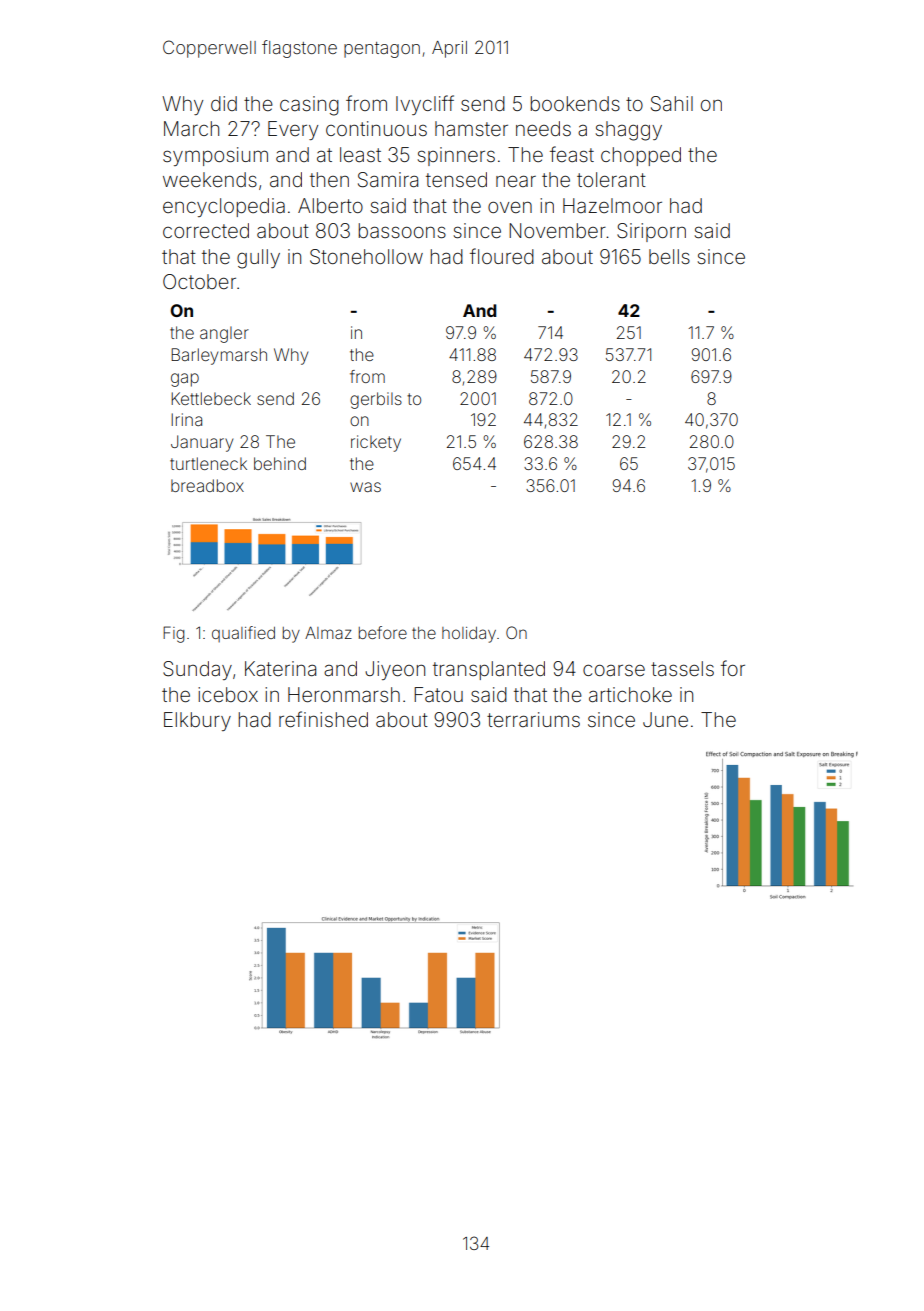  I want to click on Stonehollow, so click(366, 257).
